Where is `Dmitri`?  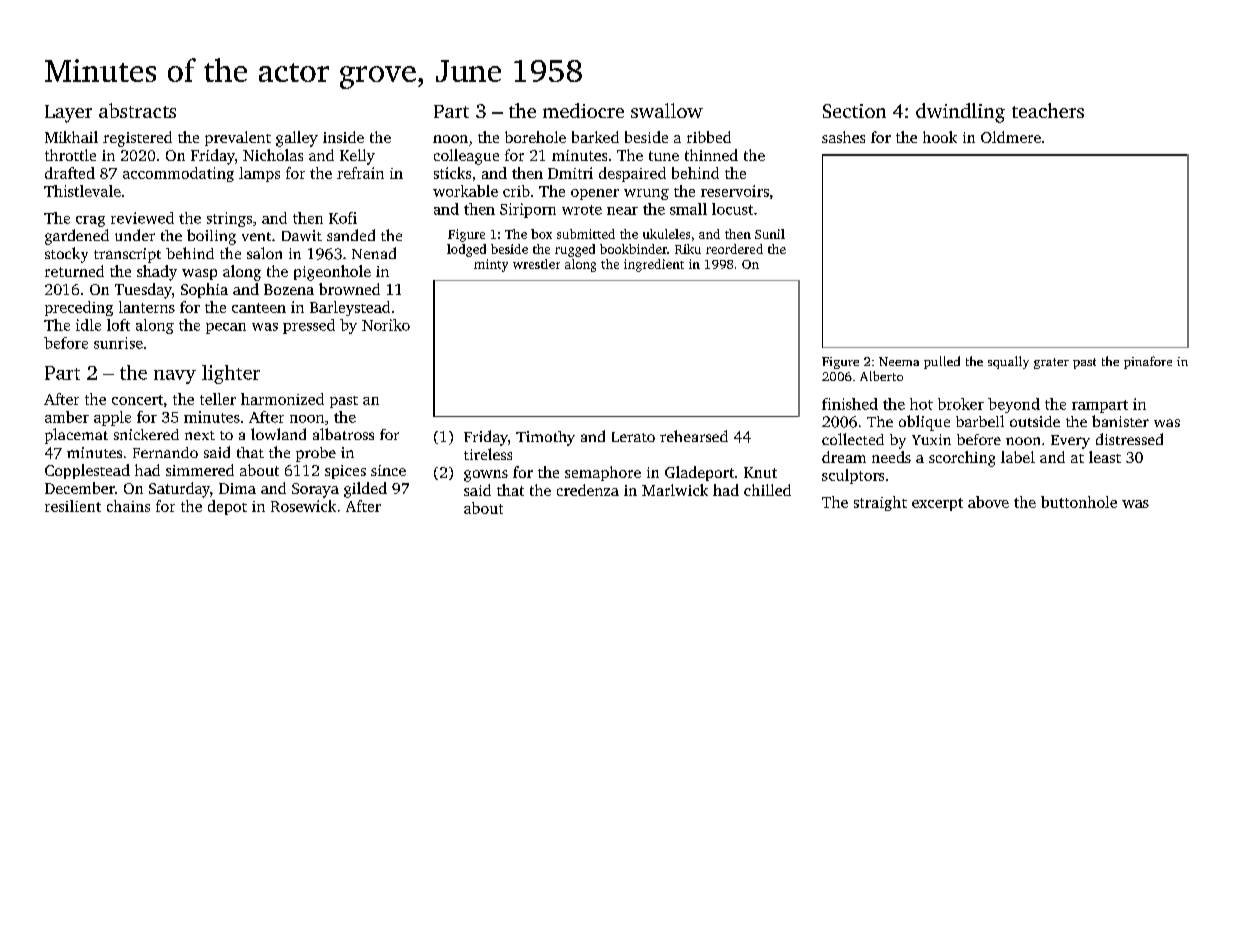 Dmitri is located at coordinates (570, 173).
